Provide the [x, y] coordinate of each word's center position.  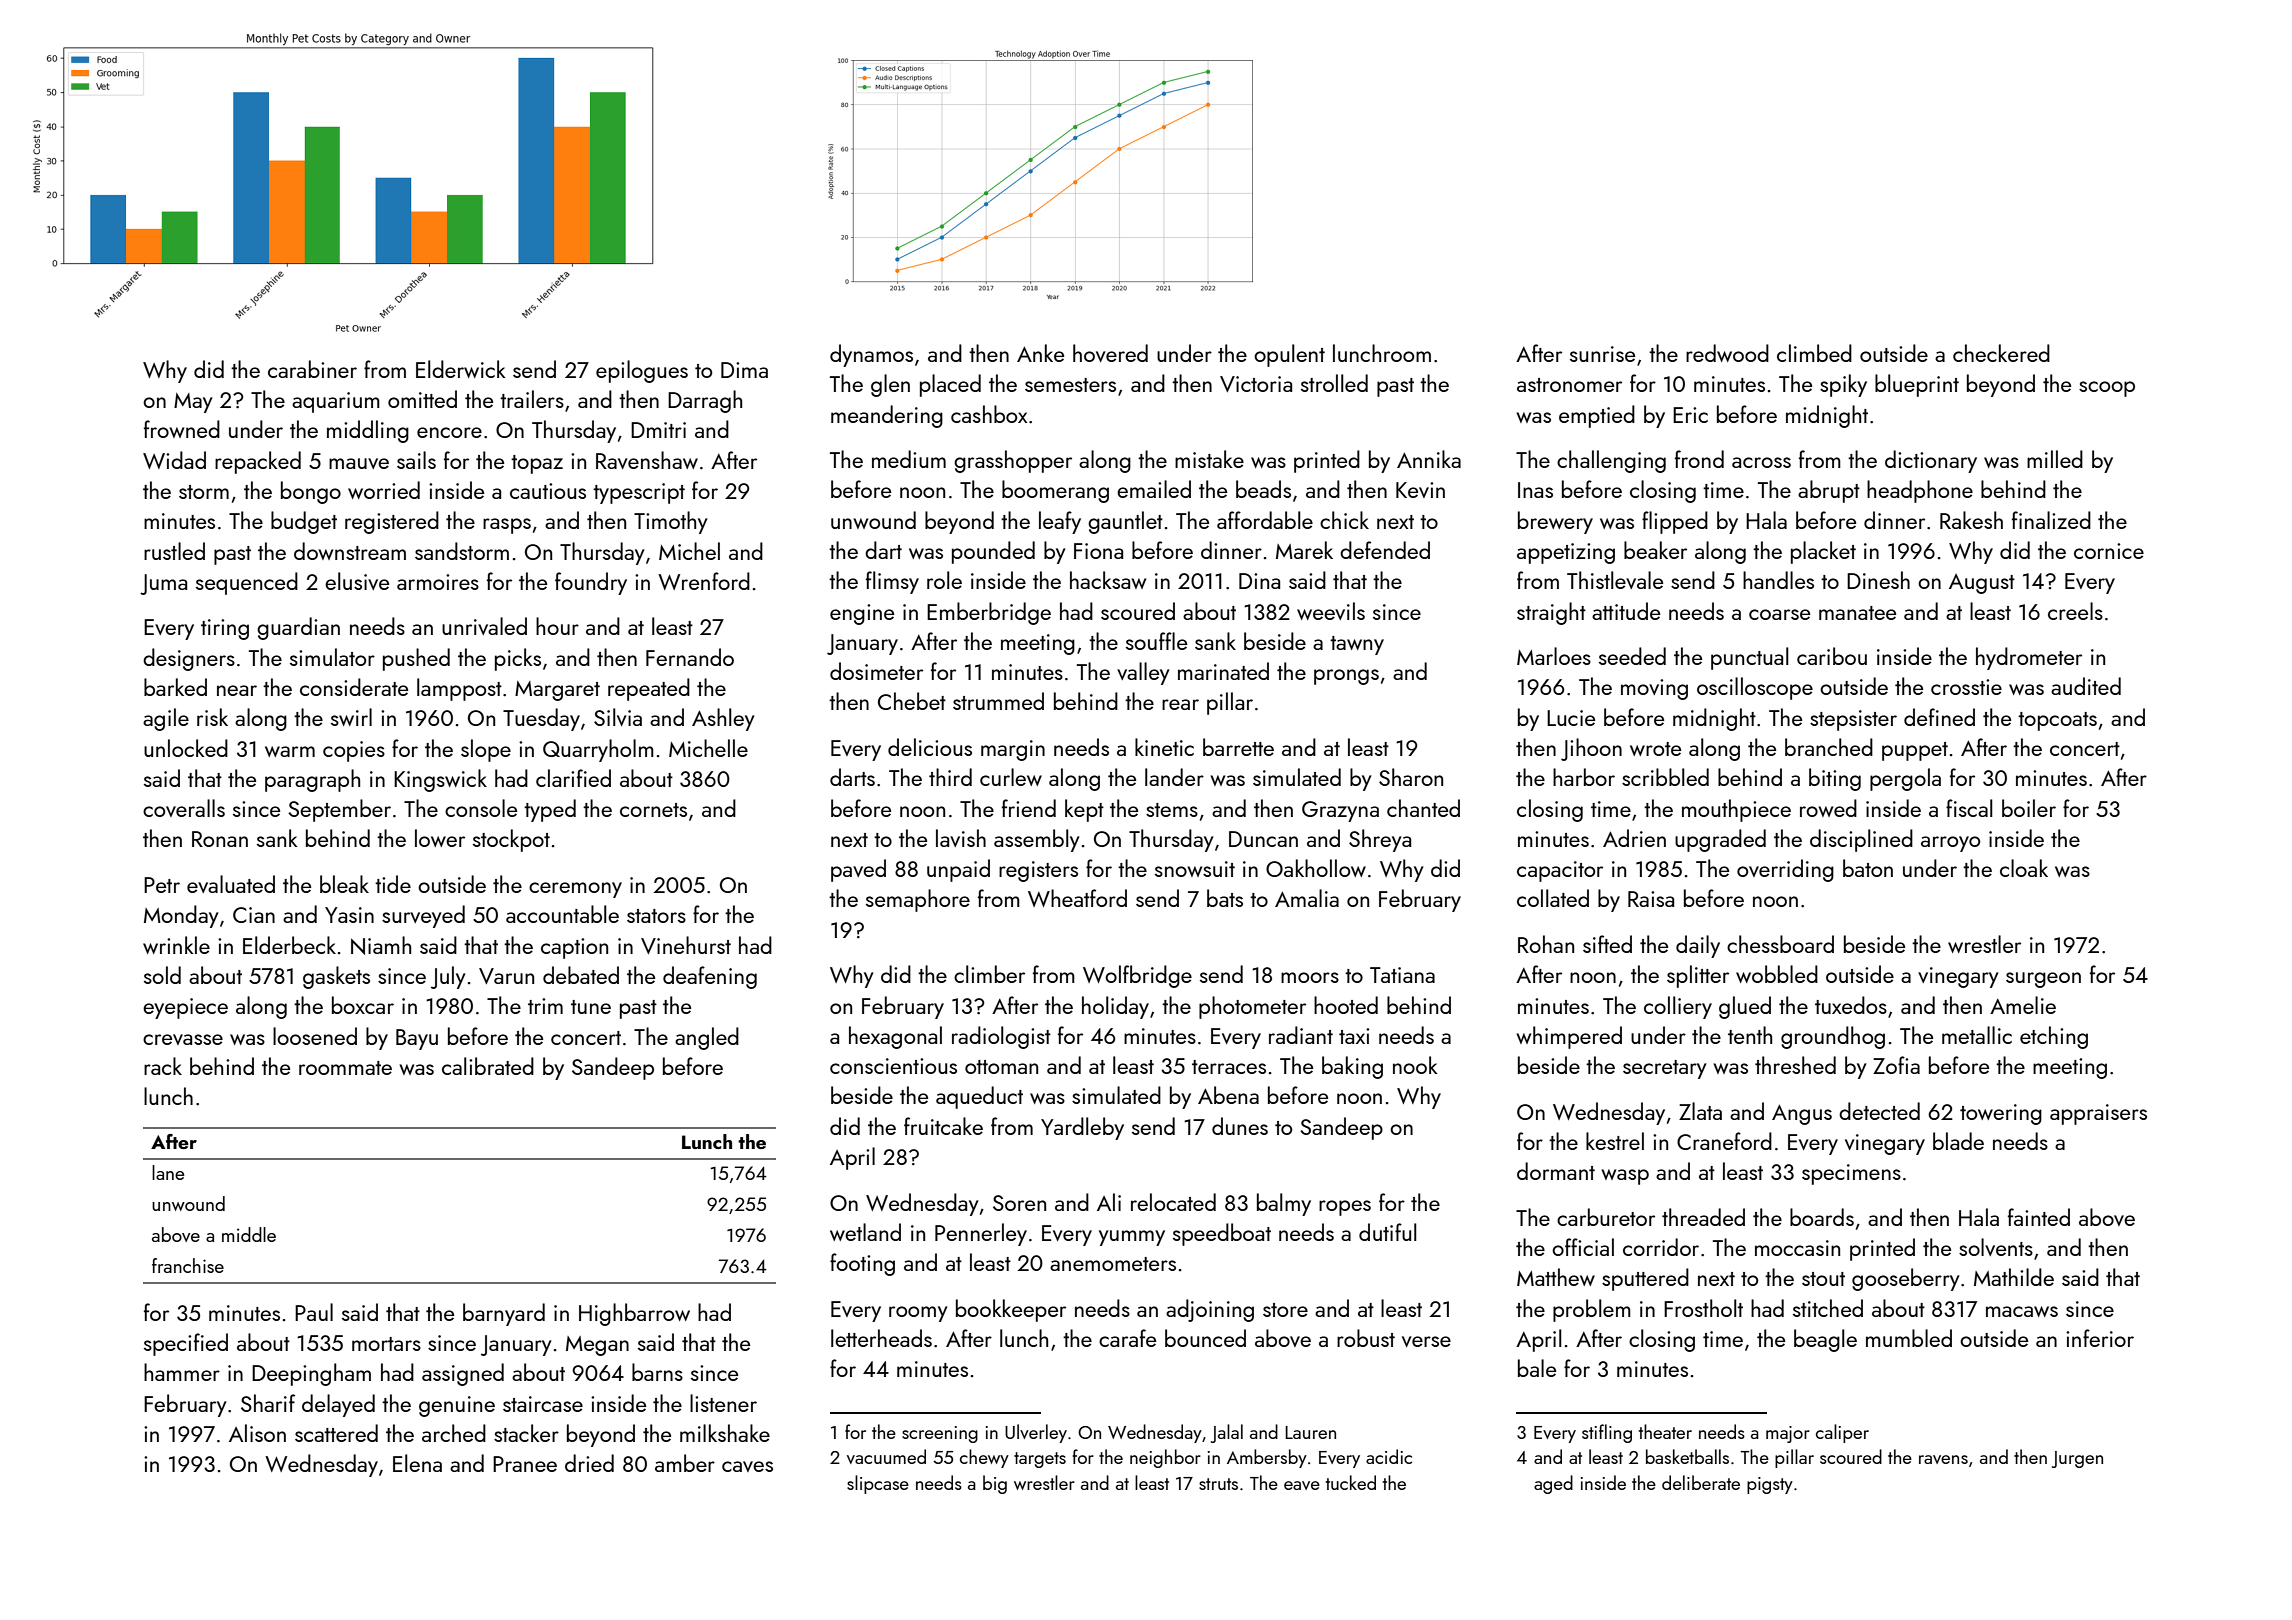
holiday [1115, 1007]
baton [1868, 868]
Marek [1304, 550]
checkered [2001, 353]
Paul [314, 1312]
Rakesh [1971, 520]
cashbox [989, 414]
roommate [345, 1068]
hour [557, 626]
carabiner [312, 369]
